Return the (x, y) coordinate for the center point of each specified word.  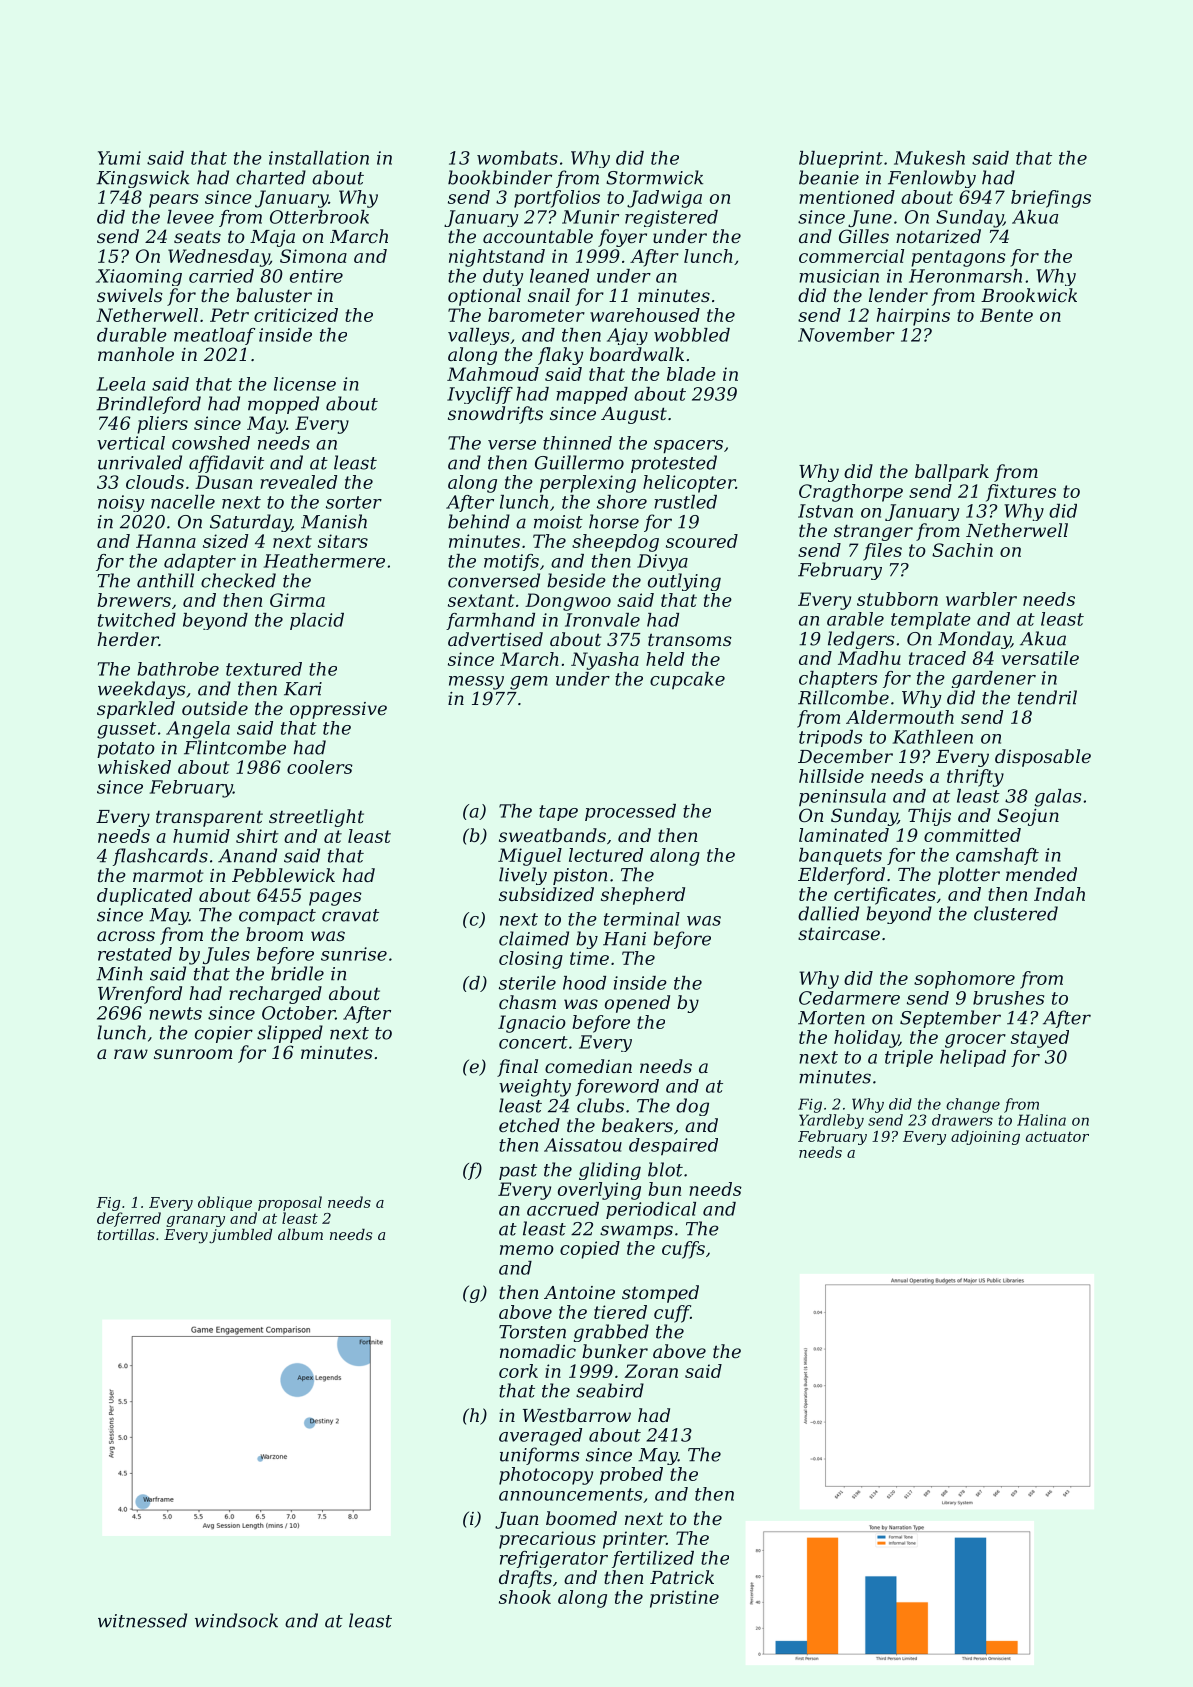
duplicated (144, 897)
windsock (236, 1620)
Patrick (682, 1577)
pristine (684, 1599)
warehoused (645, 315)
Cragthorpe (851, 493)
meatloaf (214, 336)
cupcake (687, 680)
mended (1041, 874)
